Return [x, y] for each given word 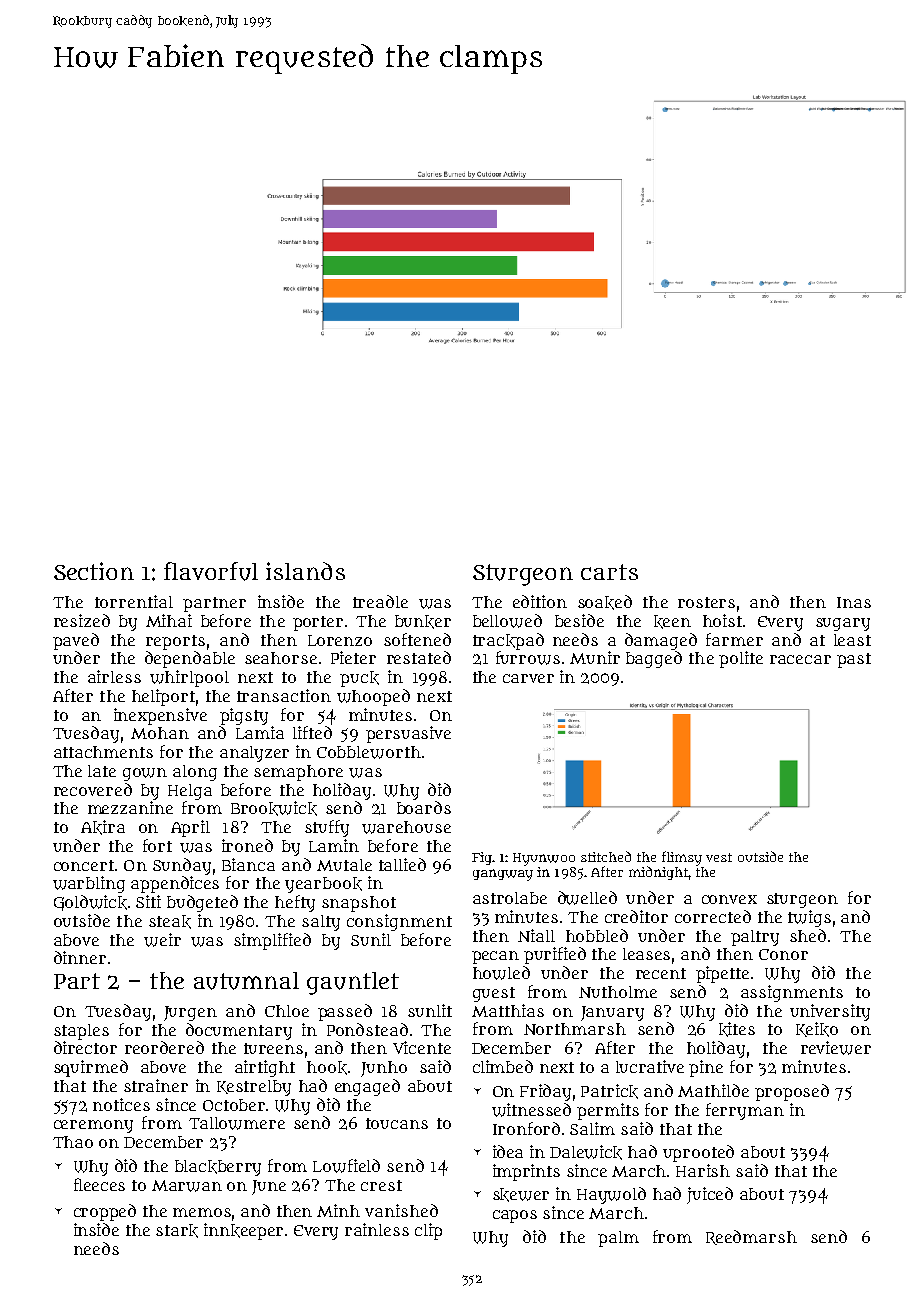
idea [508, 1151]
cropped [105, 1212]
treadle [380, 601]
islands [305, 571]
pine [706, 1068]
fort [157, 845]
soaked [605, 602]
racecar [800, 659]
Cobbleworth [369, 752]
